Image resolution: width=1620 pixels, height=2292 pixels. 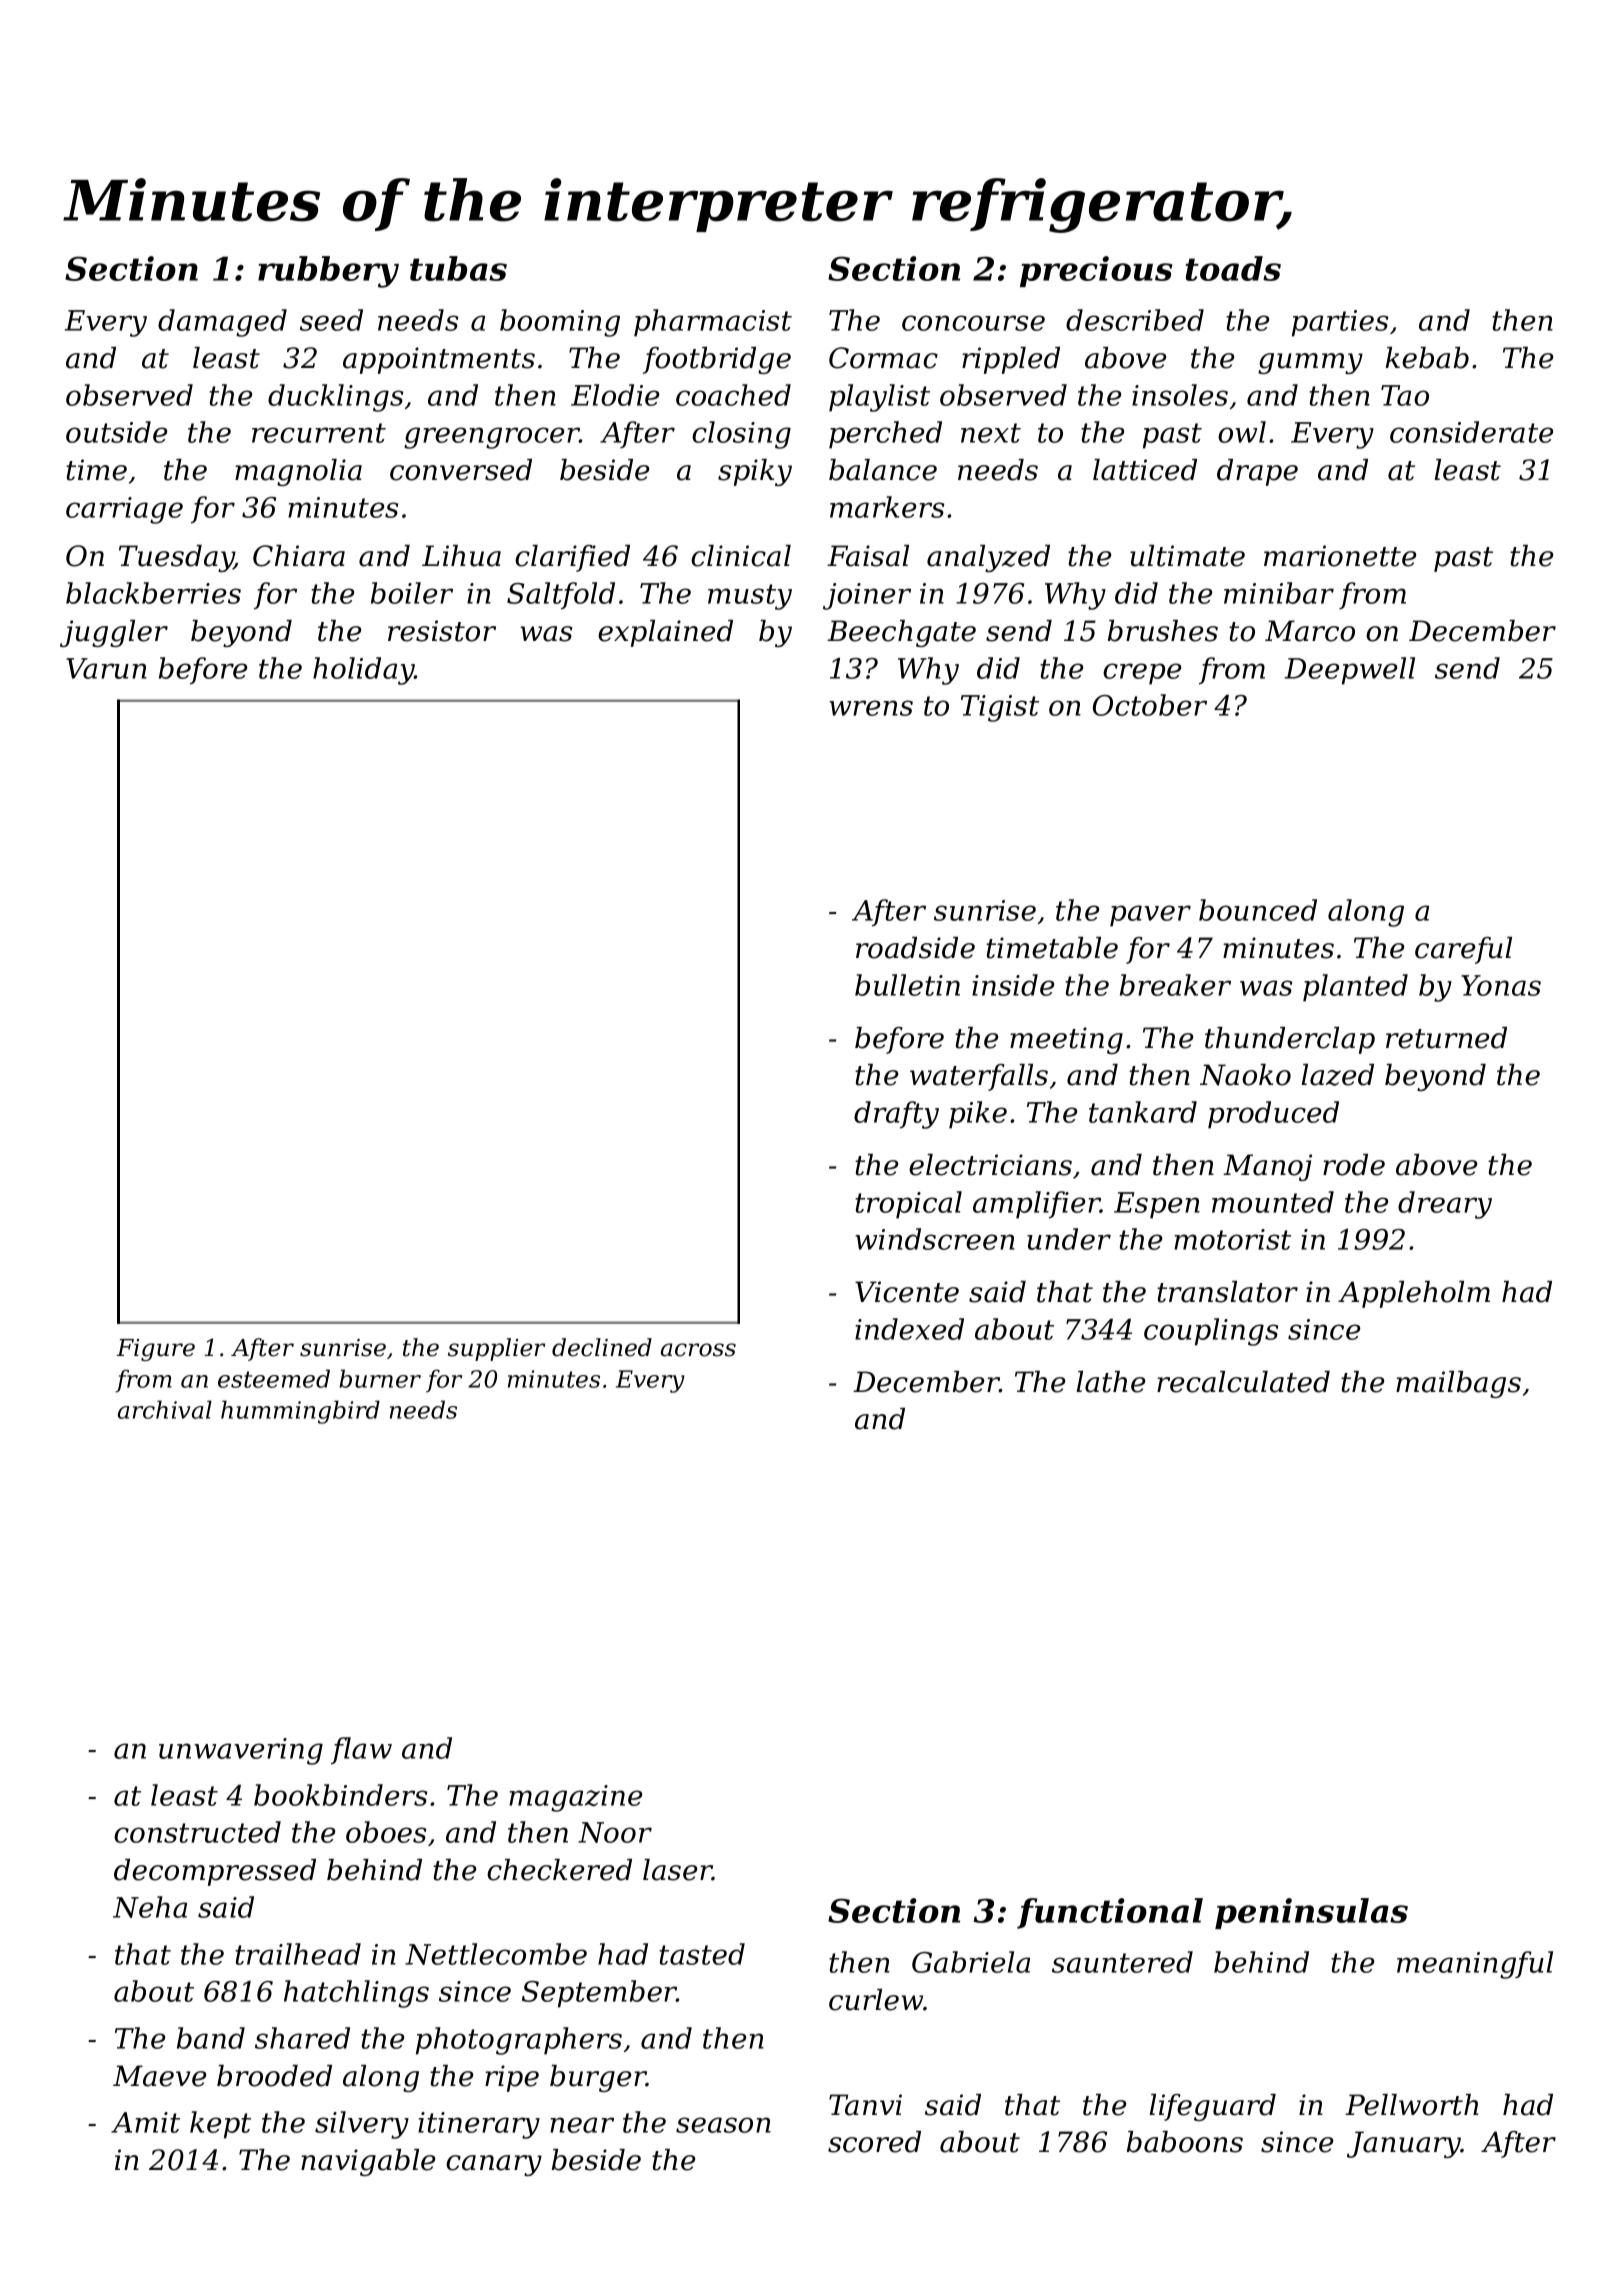 What do you see at coordinates (896, 1115) in the screenshot?
I see `drafty` at bounding box center [896, 1115].
